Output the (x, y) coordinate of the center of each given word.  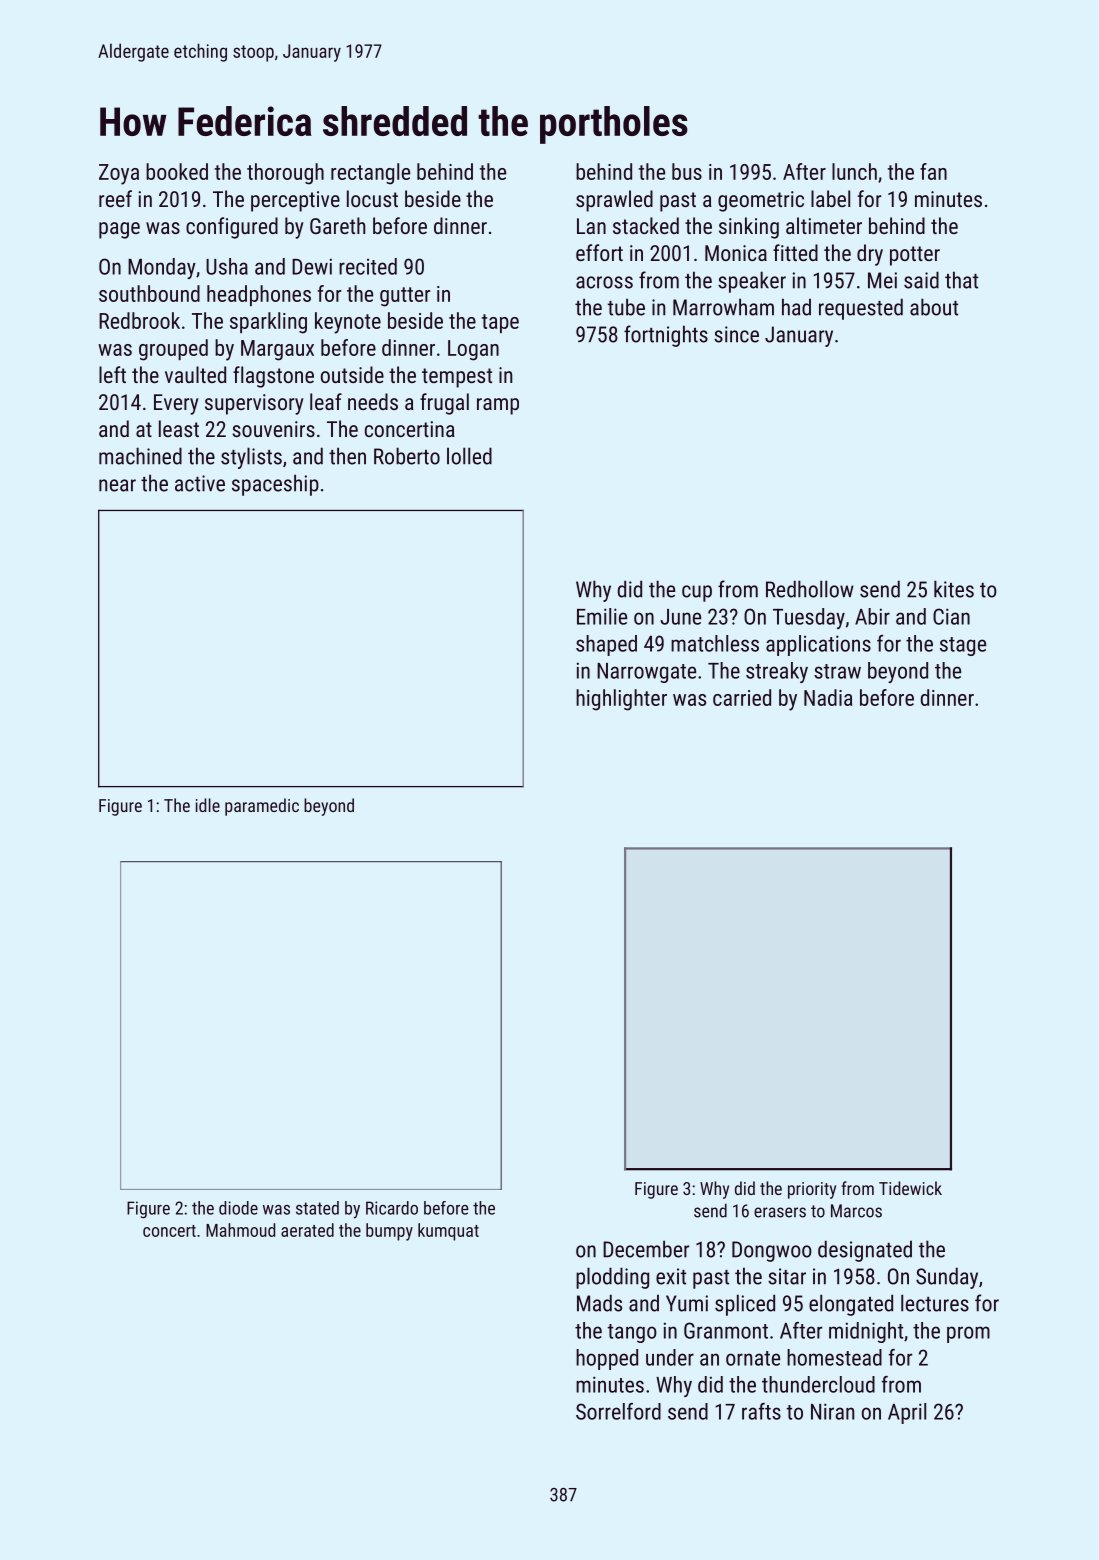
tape (500, 323)
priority (812, 1190)
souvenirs (273, 429)
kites (954, 589)
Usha (227, 266)
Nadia (828, 697)
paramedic (262, 807)
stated (317, 1208)
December (646, 1249)
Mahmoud (240, 1230)
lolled (469, 456)
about (934, 307)
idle (208, 805)
